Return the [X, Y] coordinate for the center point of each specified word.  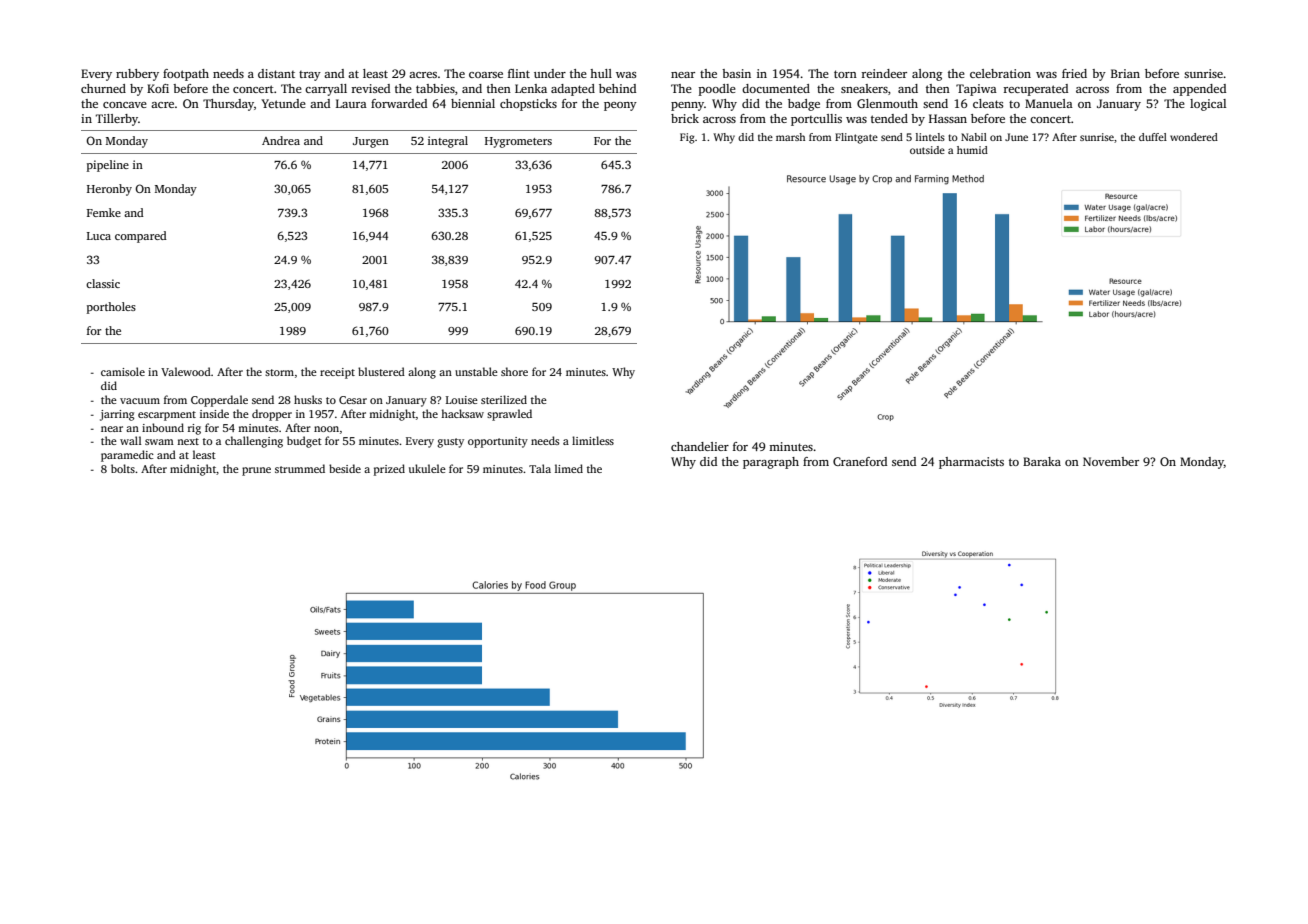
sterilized [504, 399]
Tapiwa [976, 90]
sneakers [864, 88]
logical [1208, 105]
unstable [476, 371]
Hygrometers [518, 142]
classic [103, 283]
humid [972, 150]
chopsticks [528, 105]
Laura [351, 103]
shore [514, 371]
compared [141, 237]
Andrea [281, 140]
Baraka [1042, 461]
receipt [337, 373]
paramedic [127, 456]
